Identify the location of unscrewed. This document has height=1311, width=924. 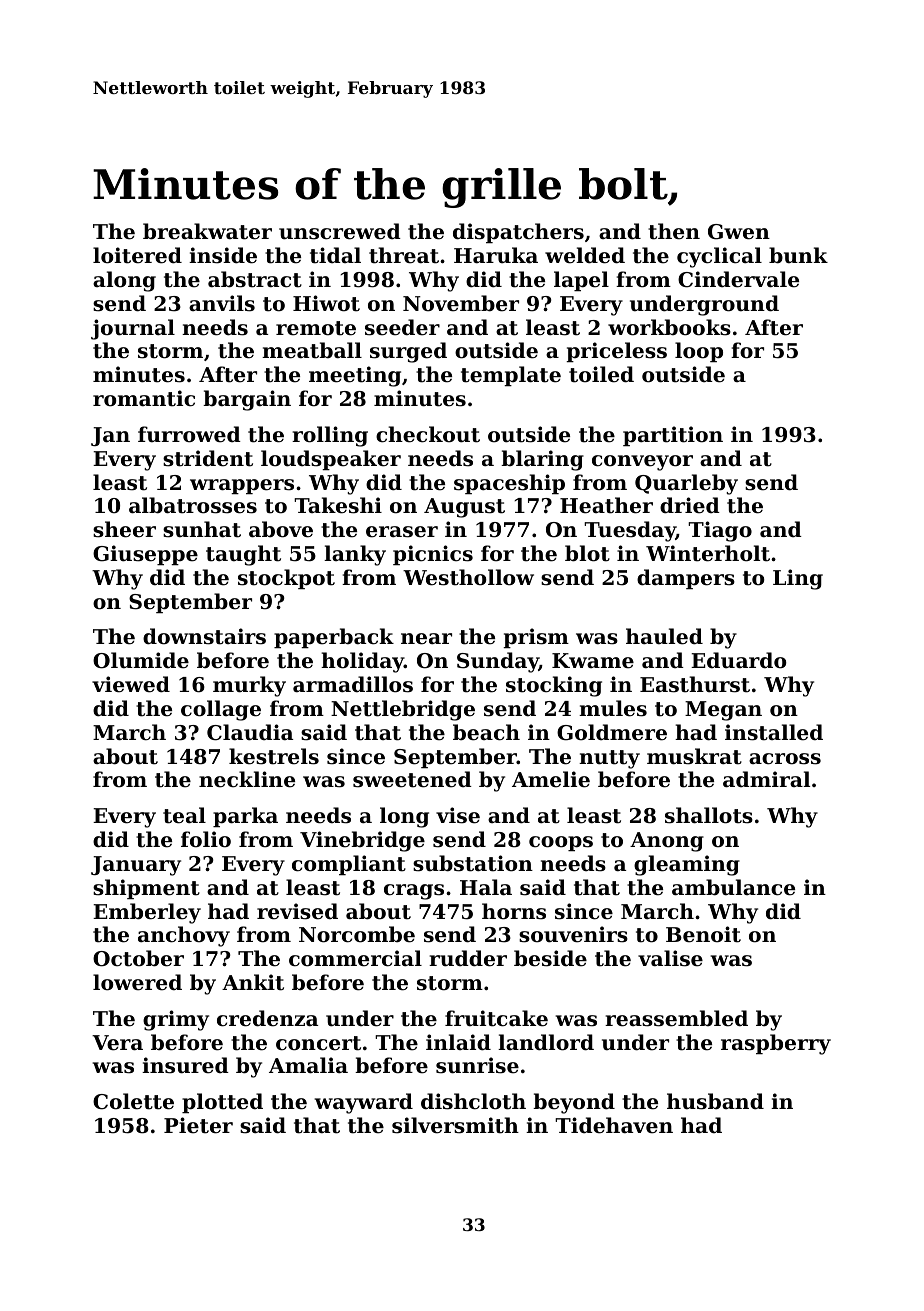
(340, 231).
